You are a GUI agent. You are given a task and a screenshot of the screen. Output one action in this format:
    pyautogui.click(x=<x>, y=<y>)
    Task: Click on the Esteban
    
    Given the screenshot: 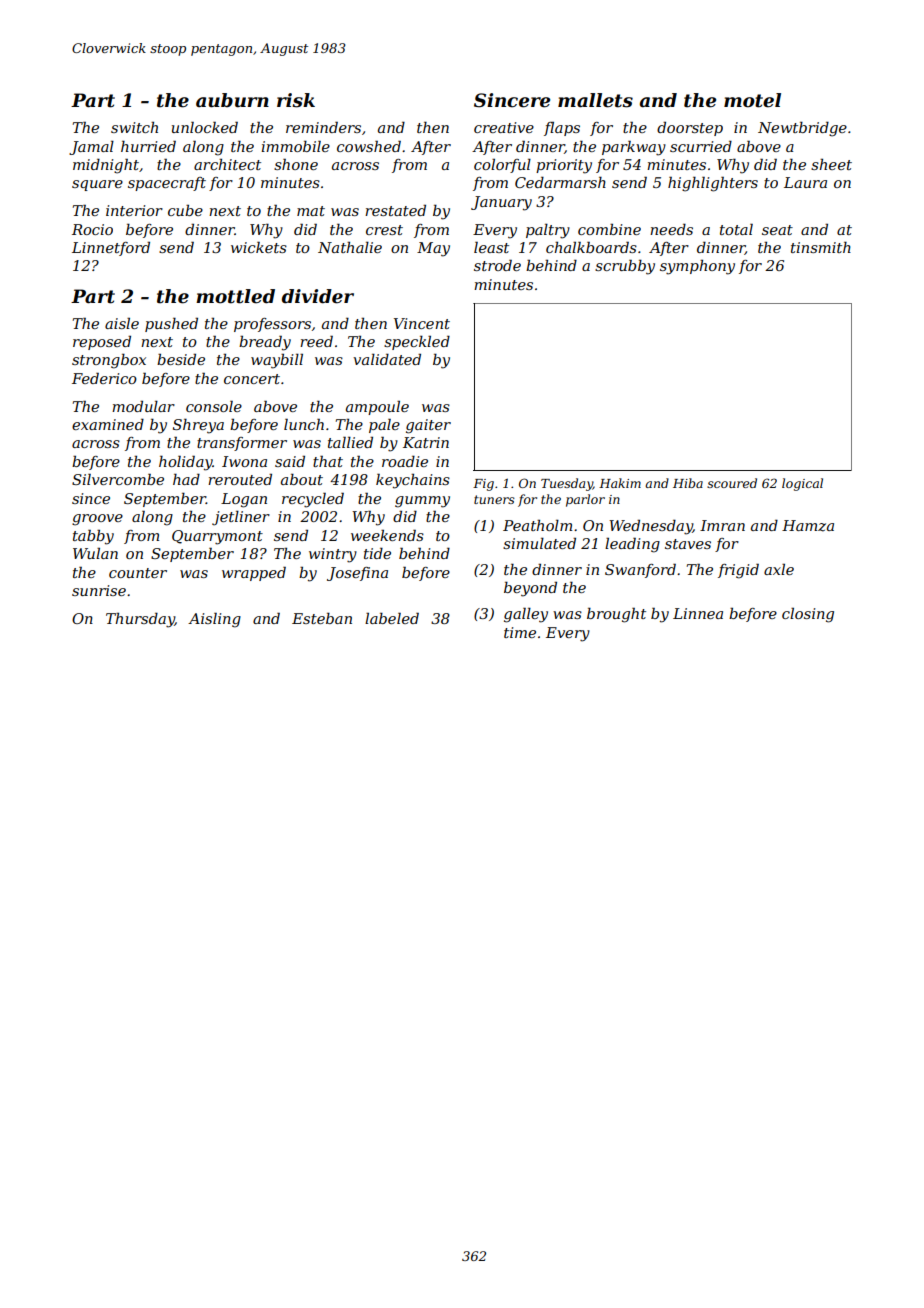 What is the action you would take?
    pyautogui.click(x=322, y=618)
